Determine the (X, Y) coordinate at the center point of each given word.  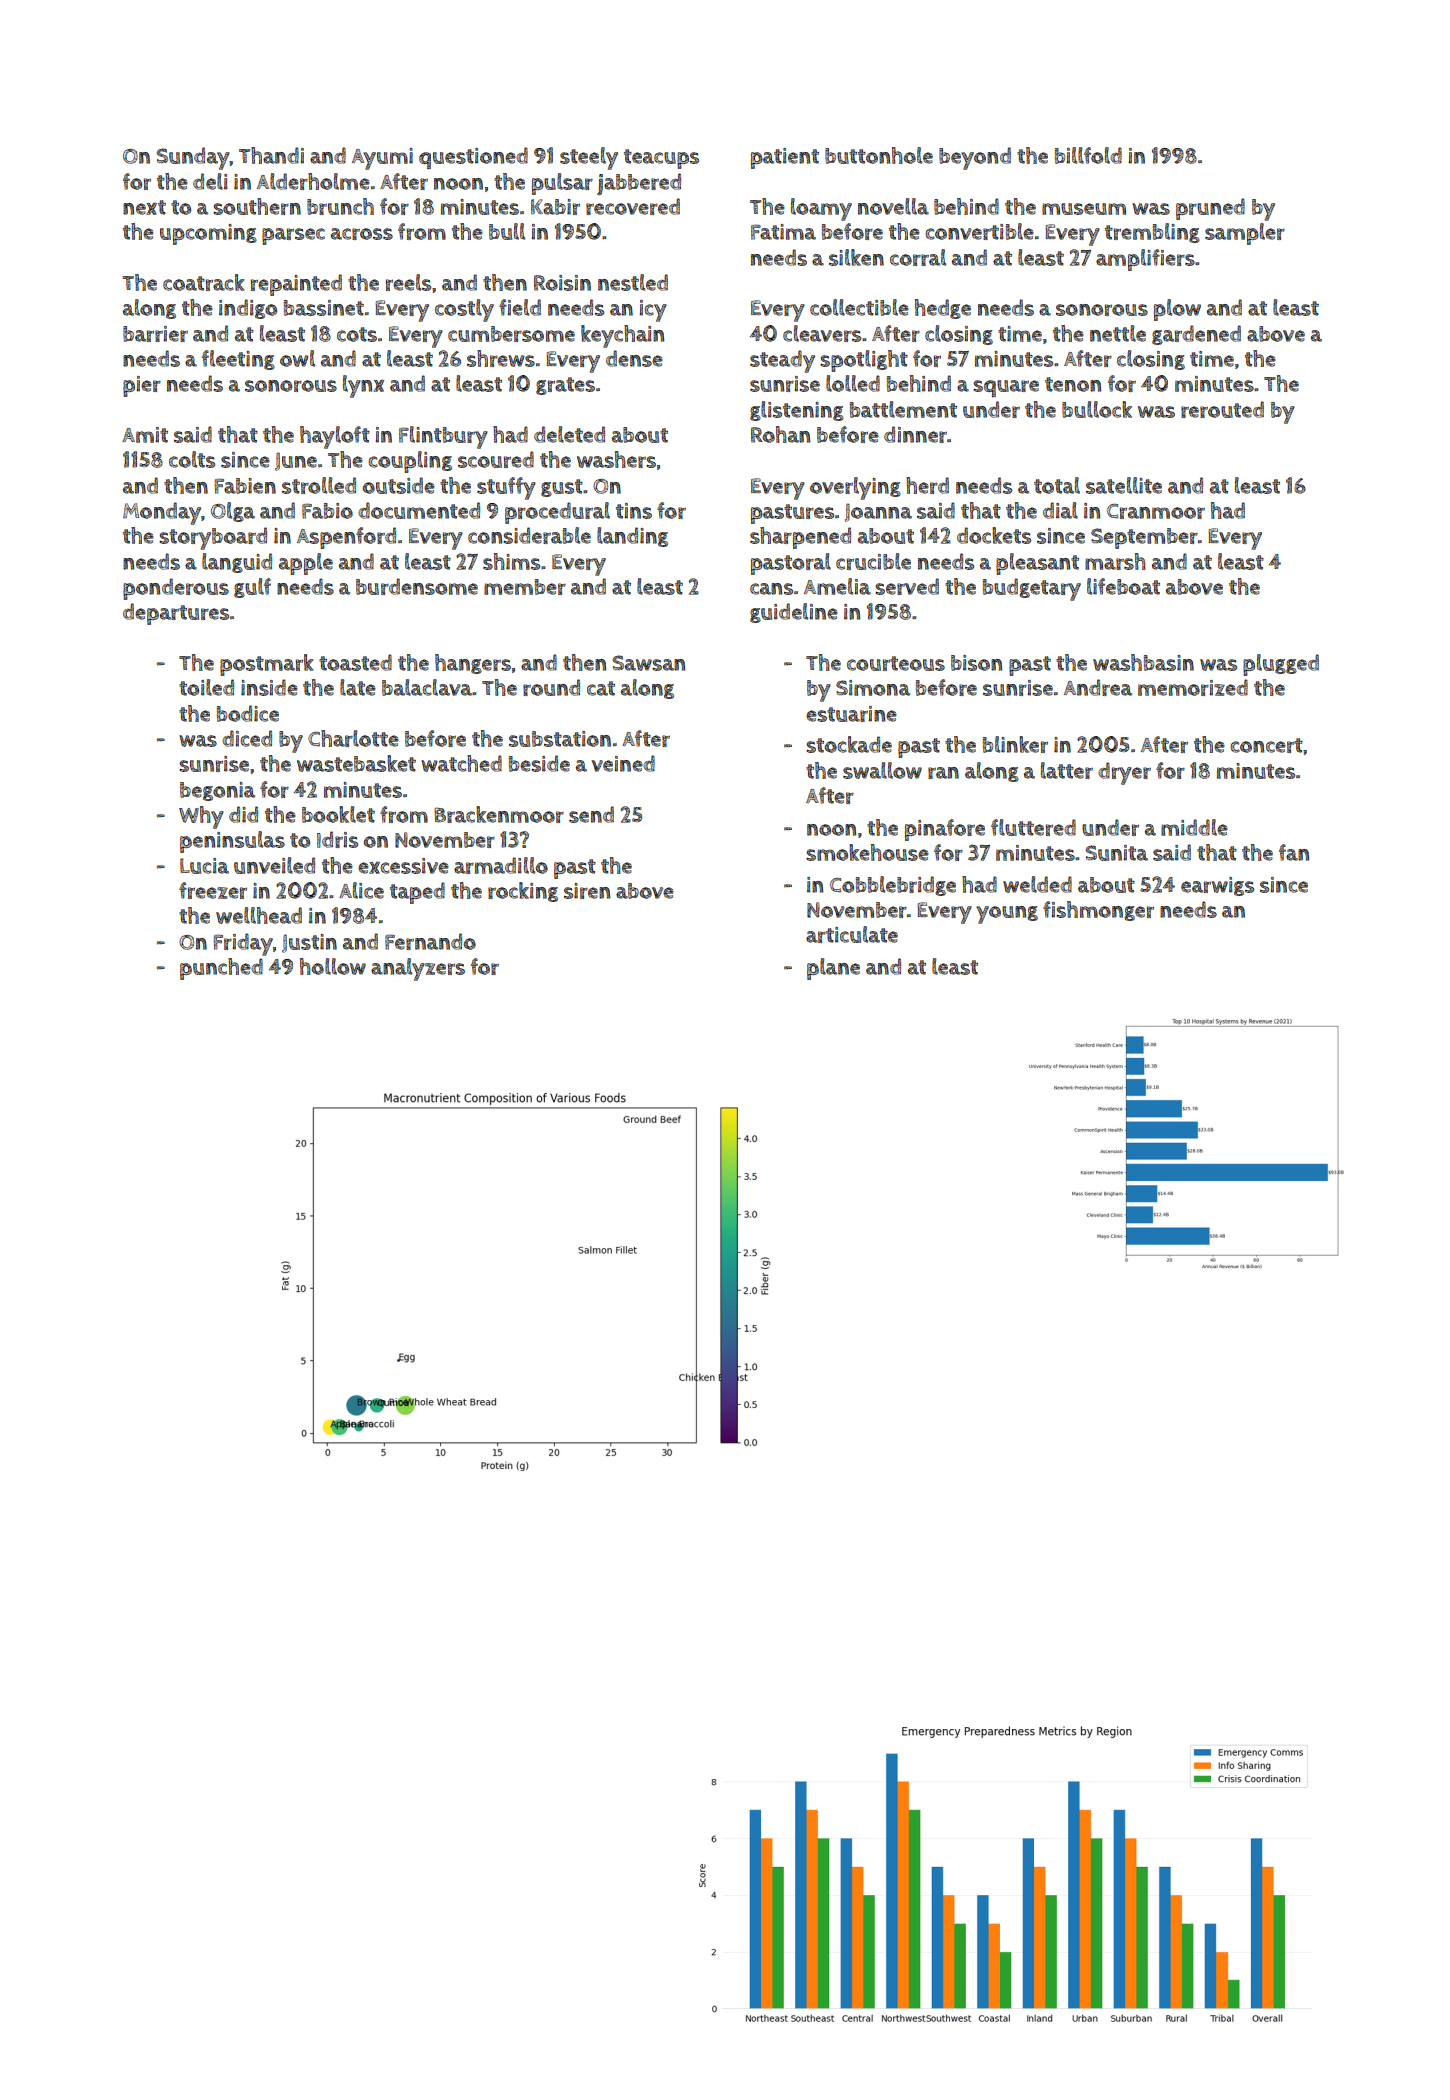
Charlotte (353, 738)
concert (1266, 745)
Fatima (783, 232)
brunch (340, 206)
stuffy (506, 488)
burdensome (417, 586)
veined (623, 763)
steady (782, 361)
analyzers (418, 969)
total (1057, 485)
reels (408, 282)
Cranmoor (1156, 511)
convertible (979, 231)
